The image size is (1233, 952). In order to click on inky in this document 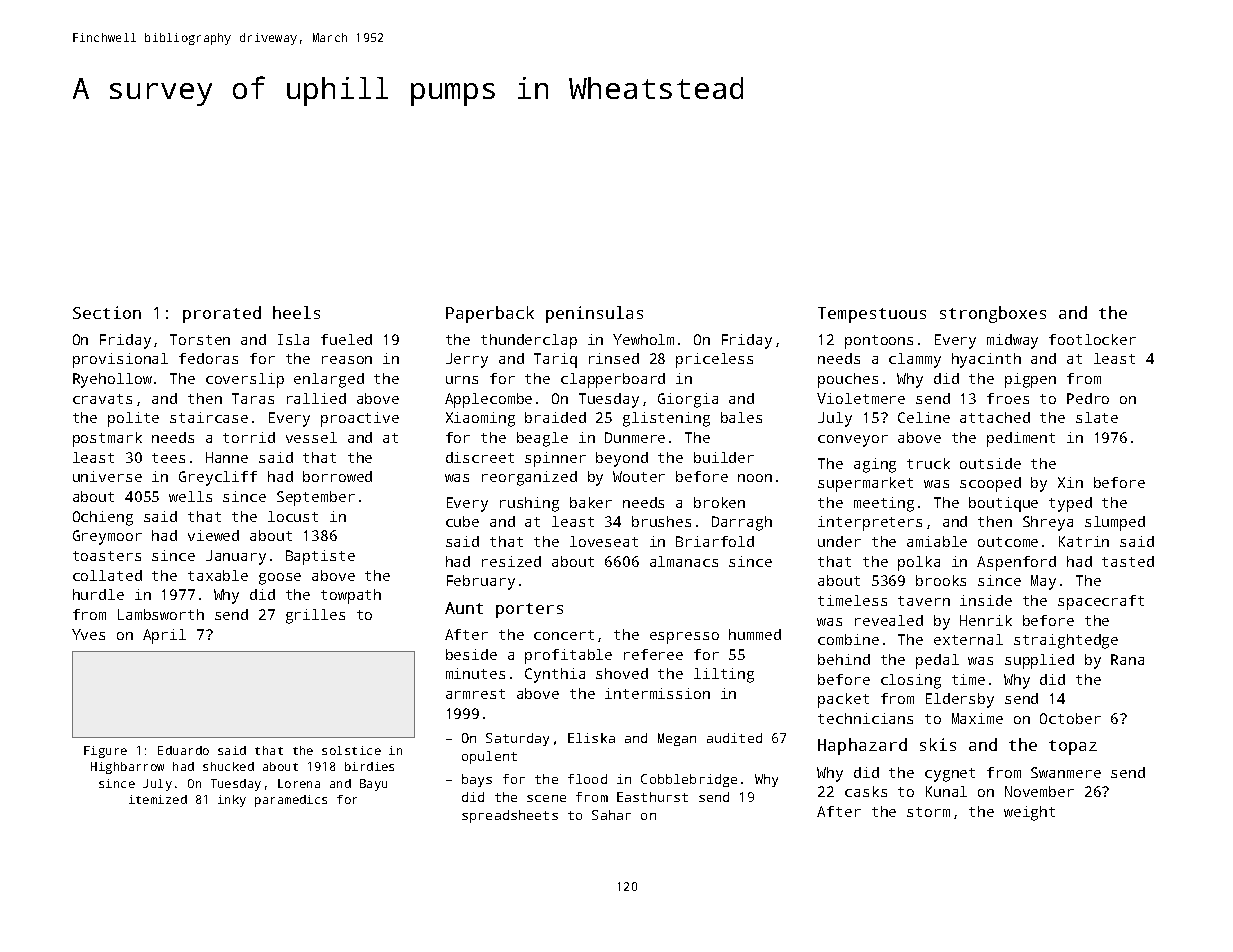, I will do `click(232, 801)`.
